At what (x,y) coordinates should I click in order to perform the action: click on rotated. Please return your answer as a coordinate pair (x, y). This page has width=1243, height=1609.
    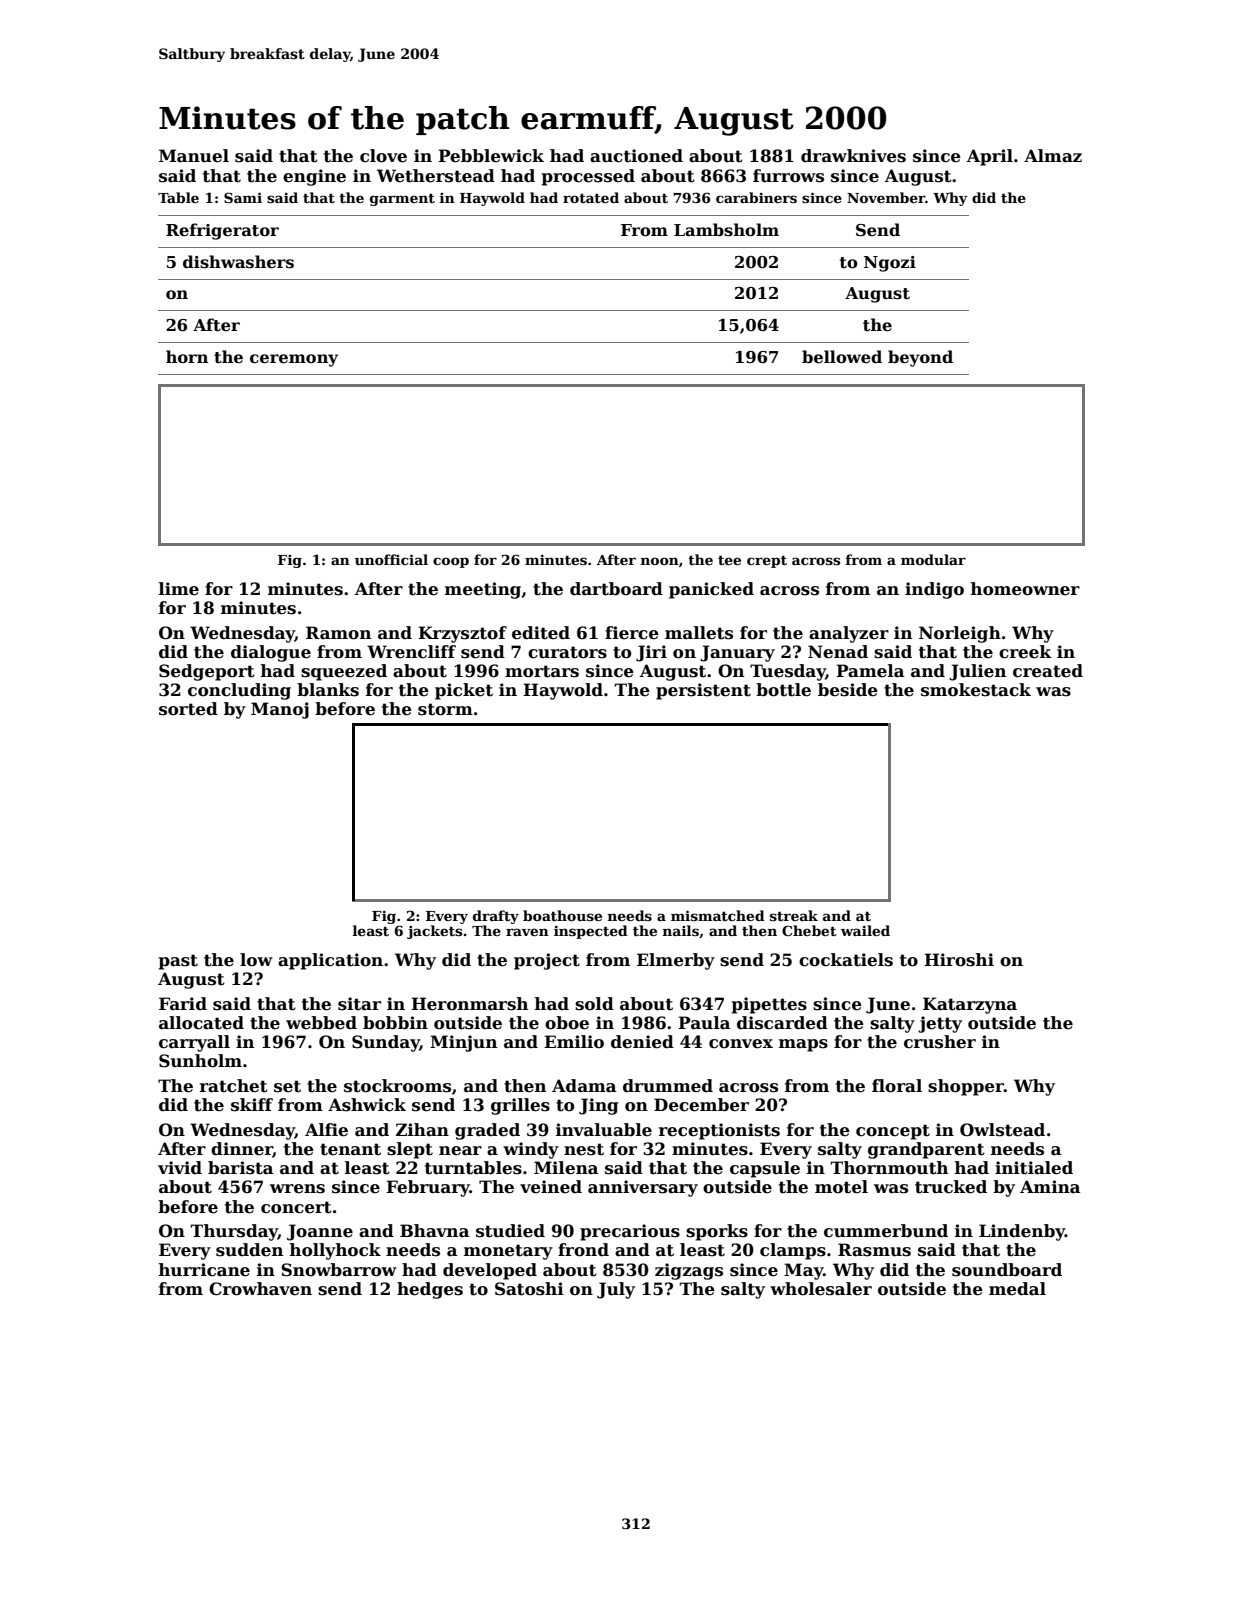
    Looking at the image, I should click on (591, 197).
